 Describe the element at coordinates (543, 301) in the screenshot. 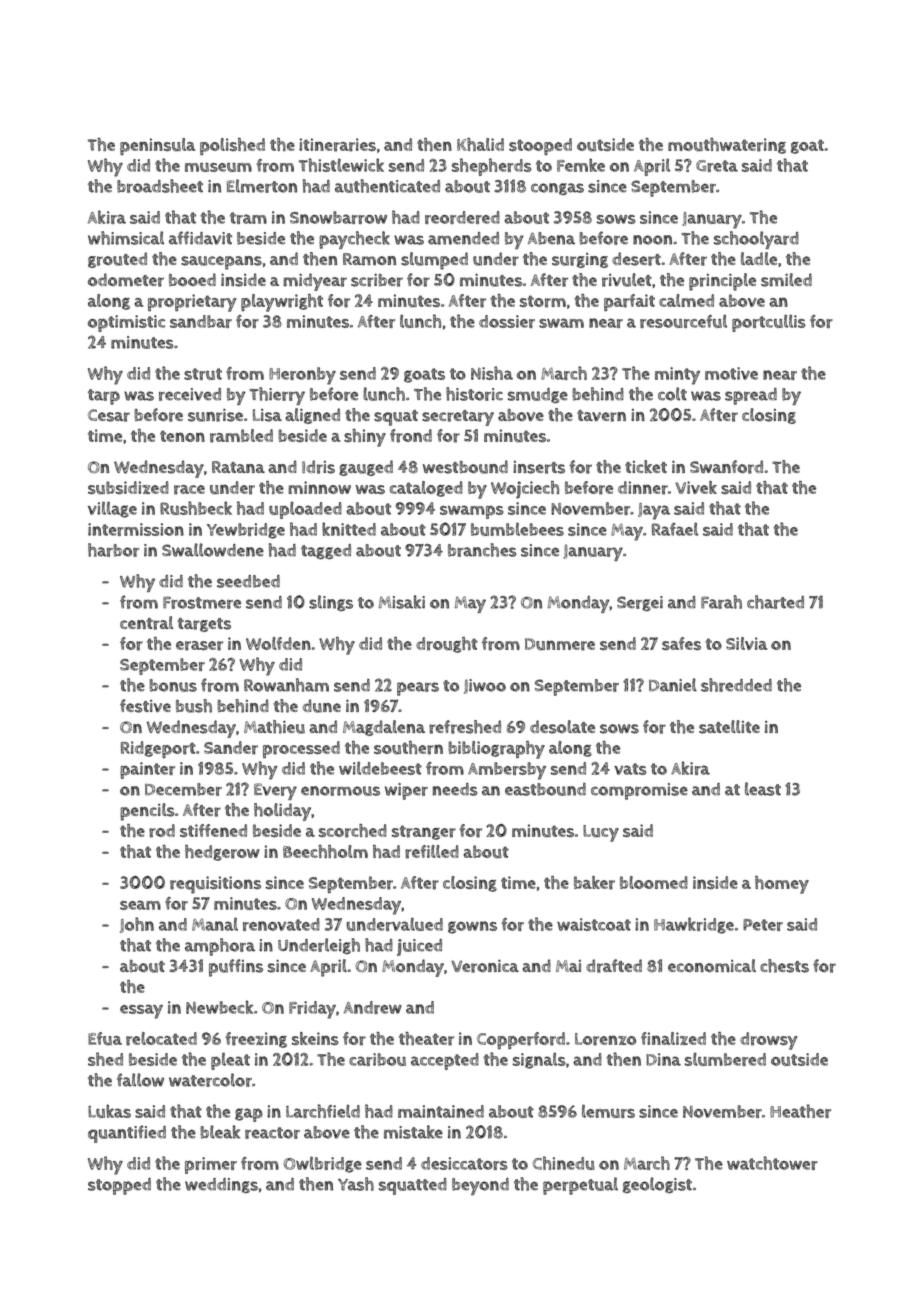

I see `storm` at that location.
